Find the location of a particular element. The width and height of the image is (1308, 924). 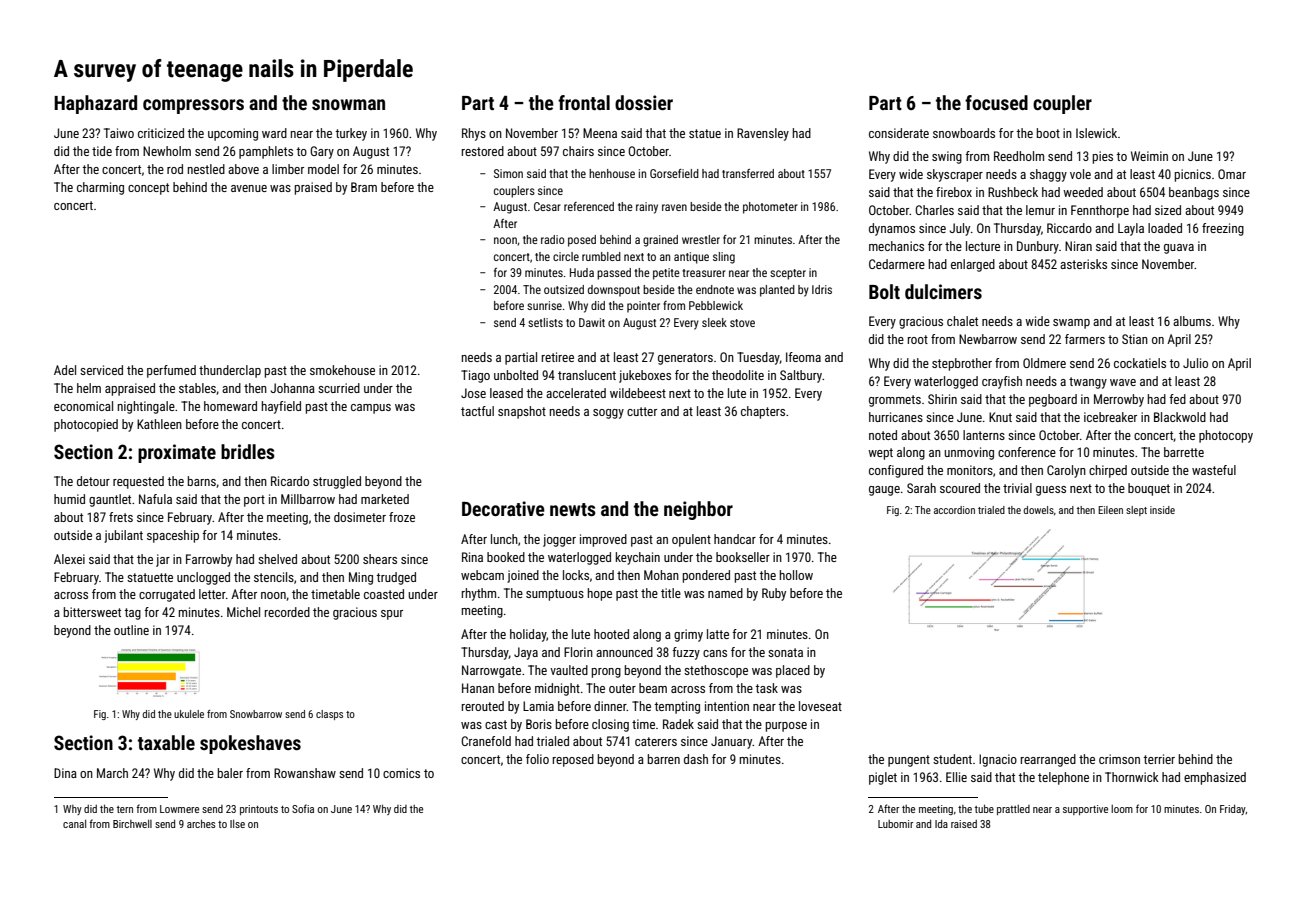

Cesar is located at coordinates (547, 206).
